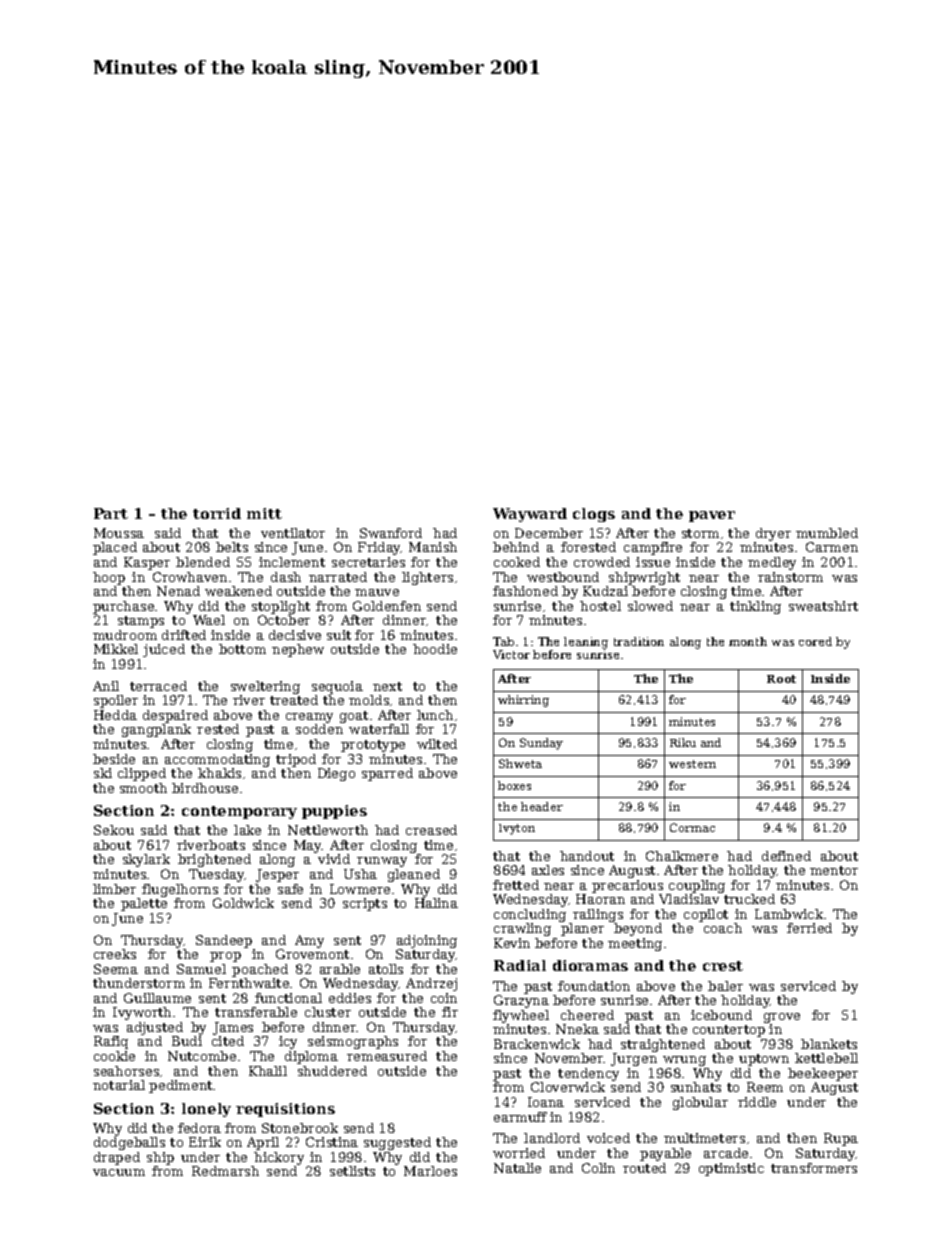  Describe the element at coordinates (594, 515) in the page. I see `clogs` at that location.
